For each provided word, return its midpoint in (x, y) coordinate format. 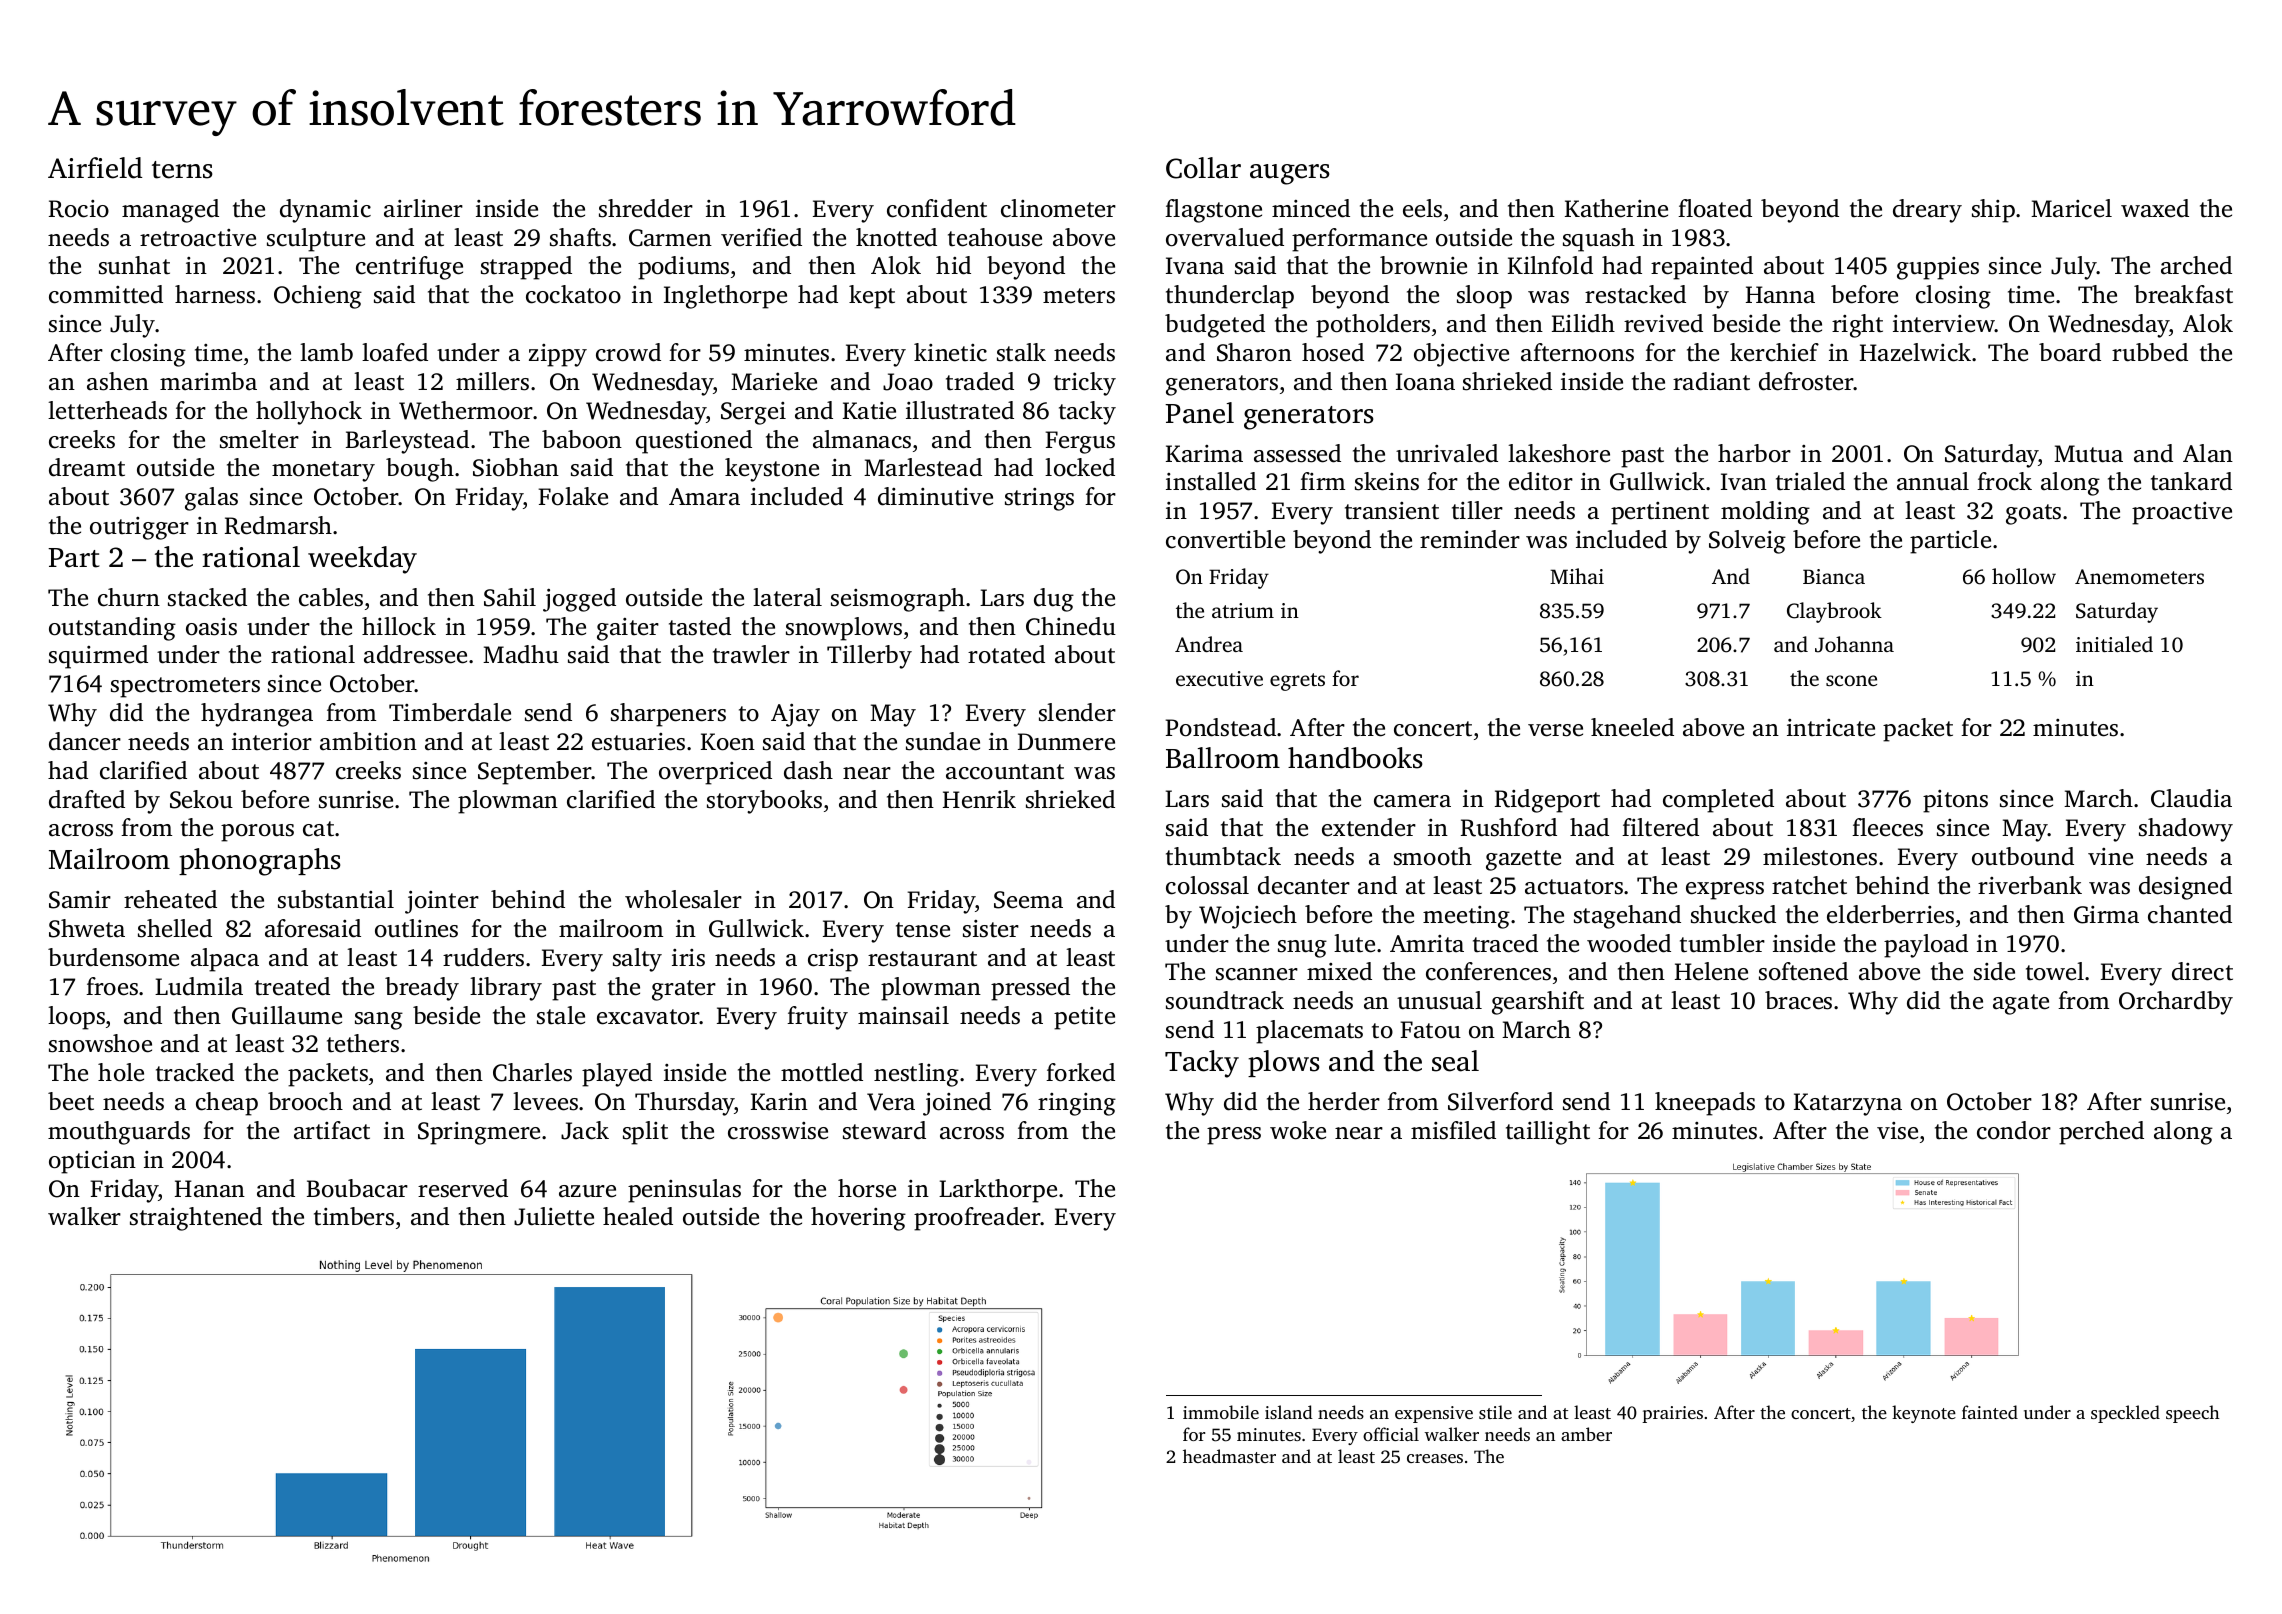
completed (1718, 801)
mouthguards (119, 1133)
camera (1412, 801)
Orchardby (2176, 1003)
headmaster (1229, 1456)
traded (980, 381)
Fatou (1430, 1030)
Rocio (79, 209)
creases (1435, 1458)
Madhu (521, 654)
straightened (196, 1219)
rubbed (2150, 352)
